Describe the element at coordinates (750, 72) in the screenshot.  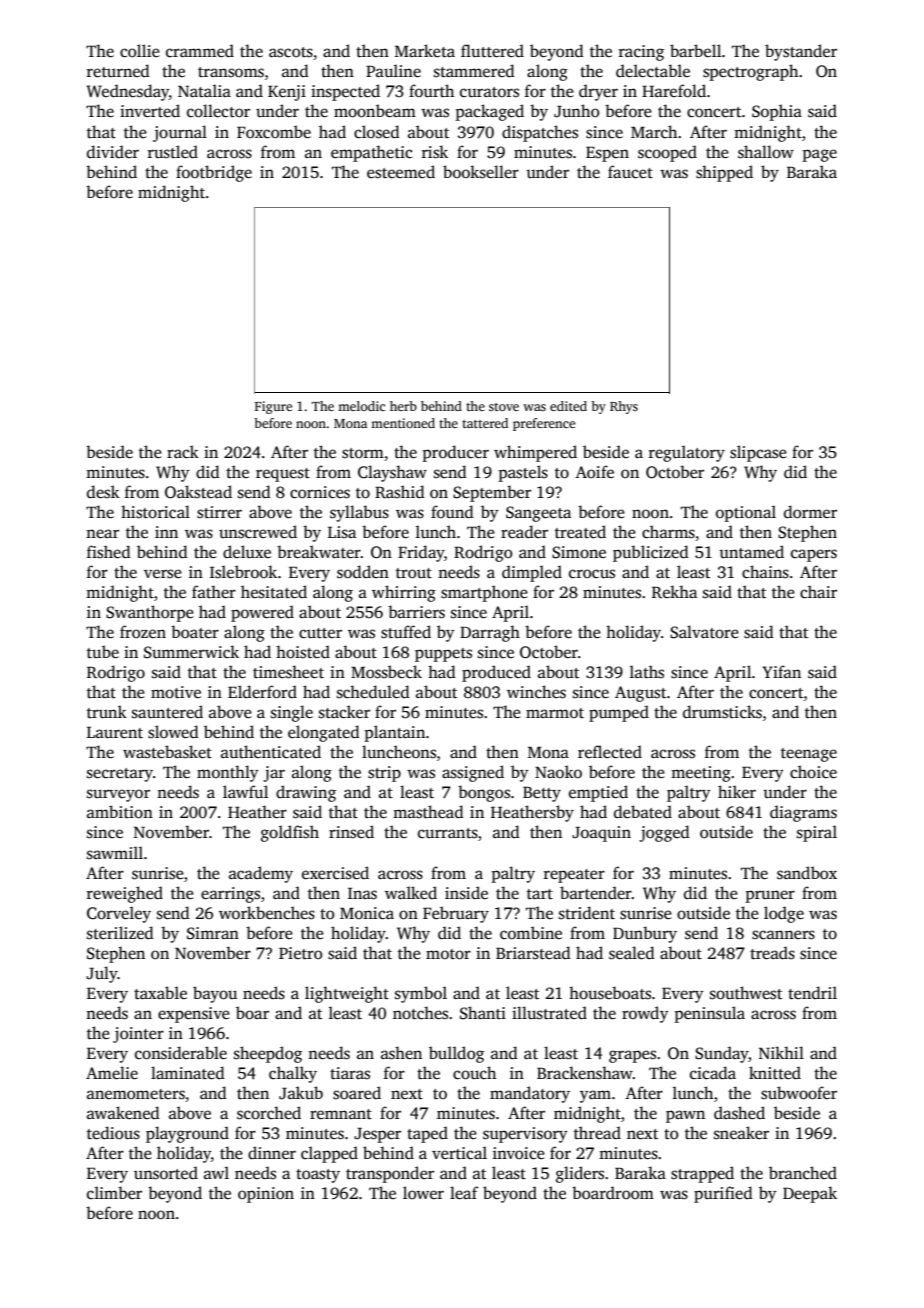
I see `spectrograph` at that location.
